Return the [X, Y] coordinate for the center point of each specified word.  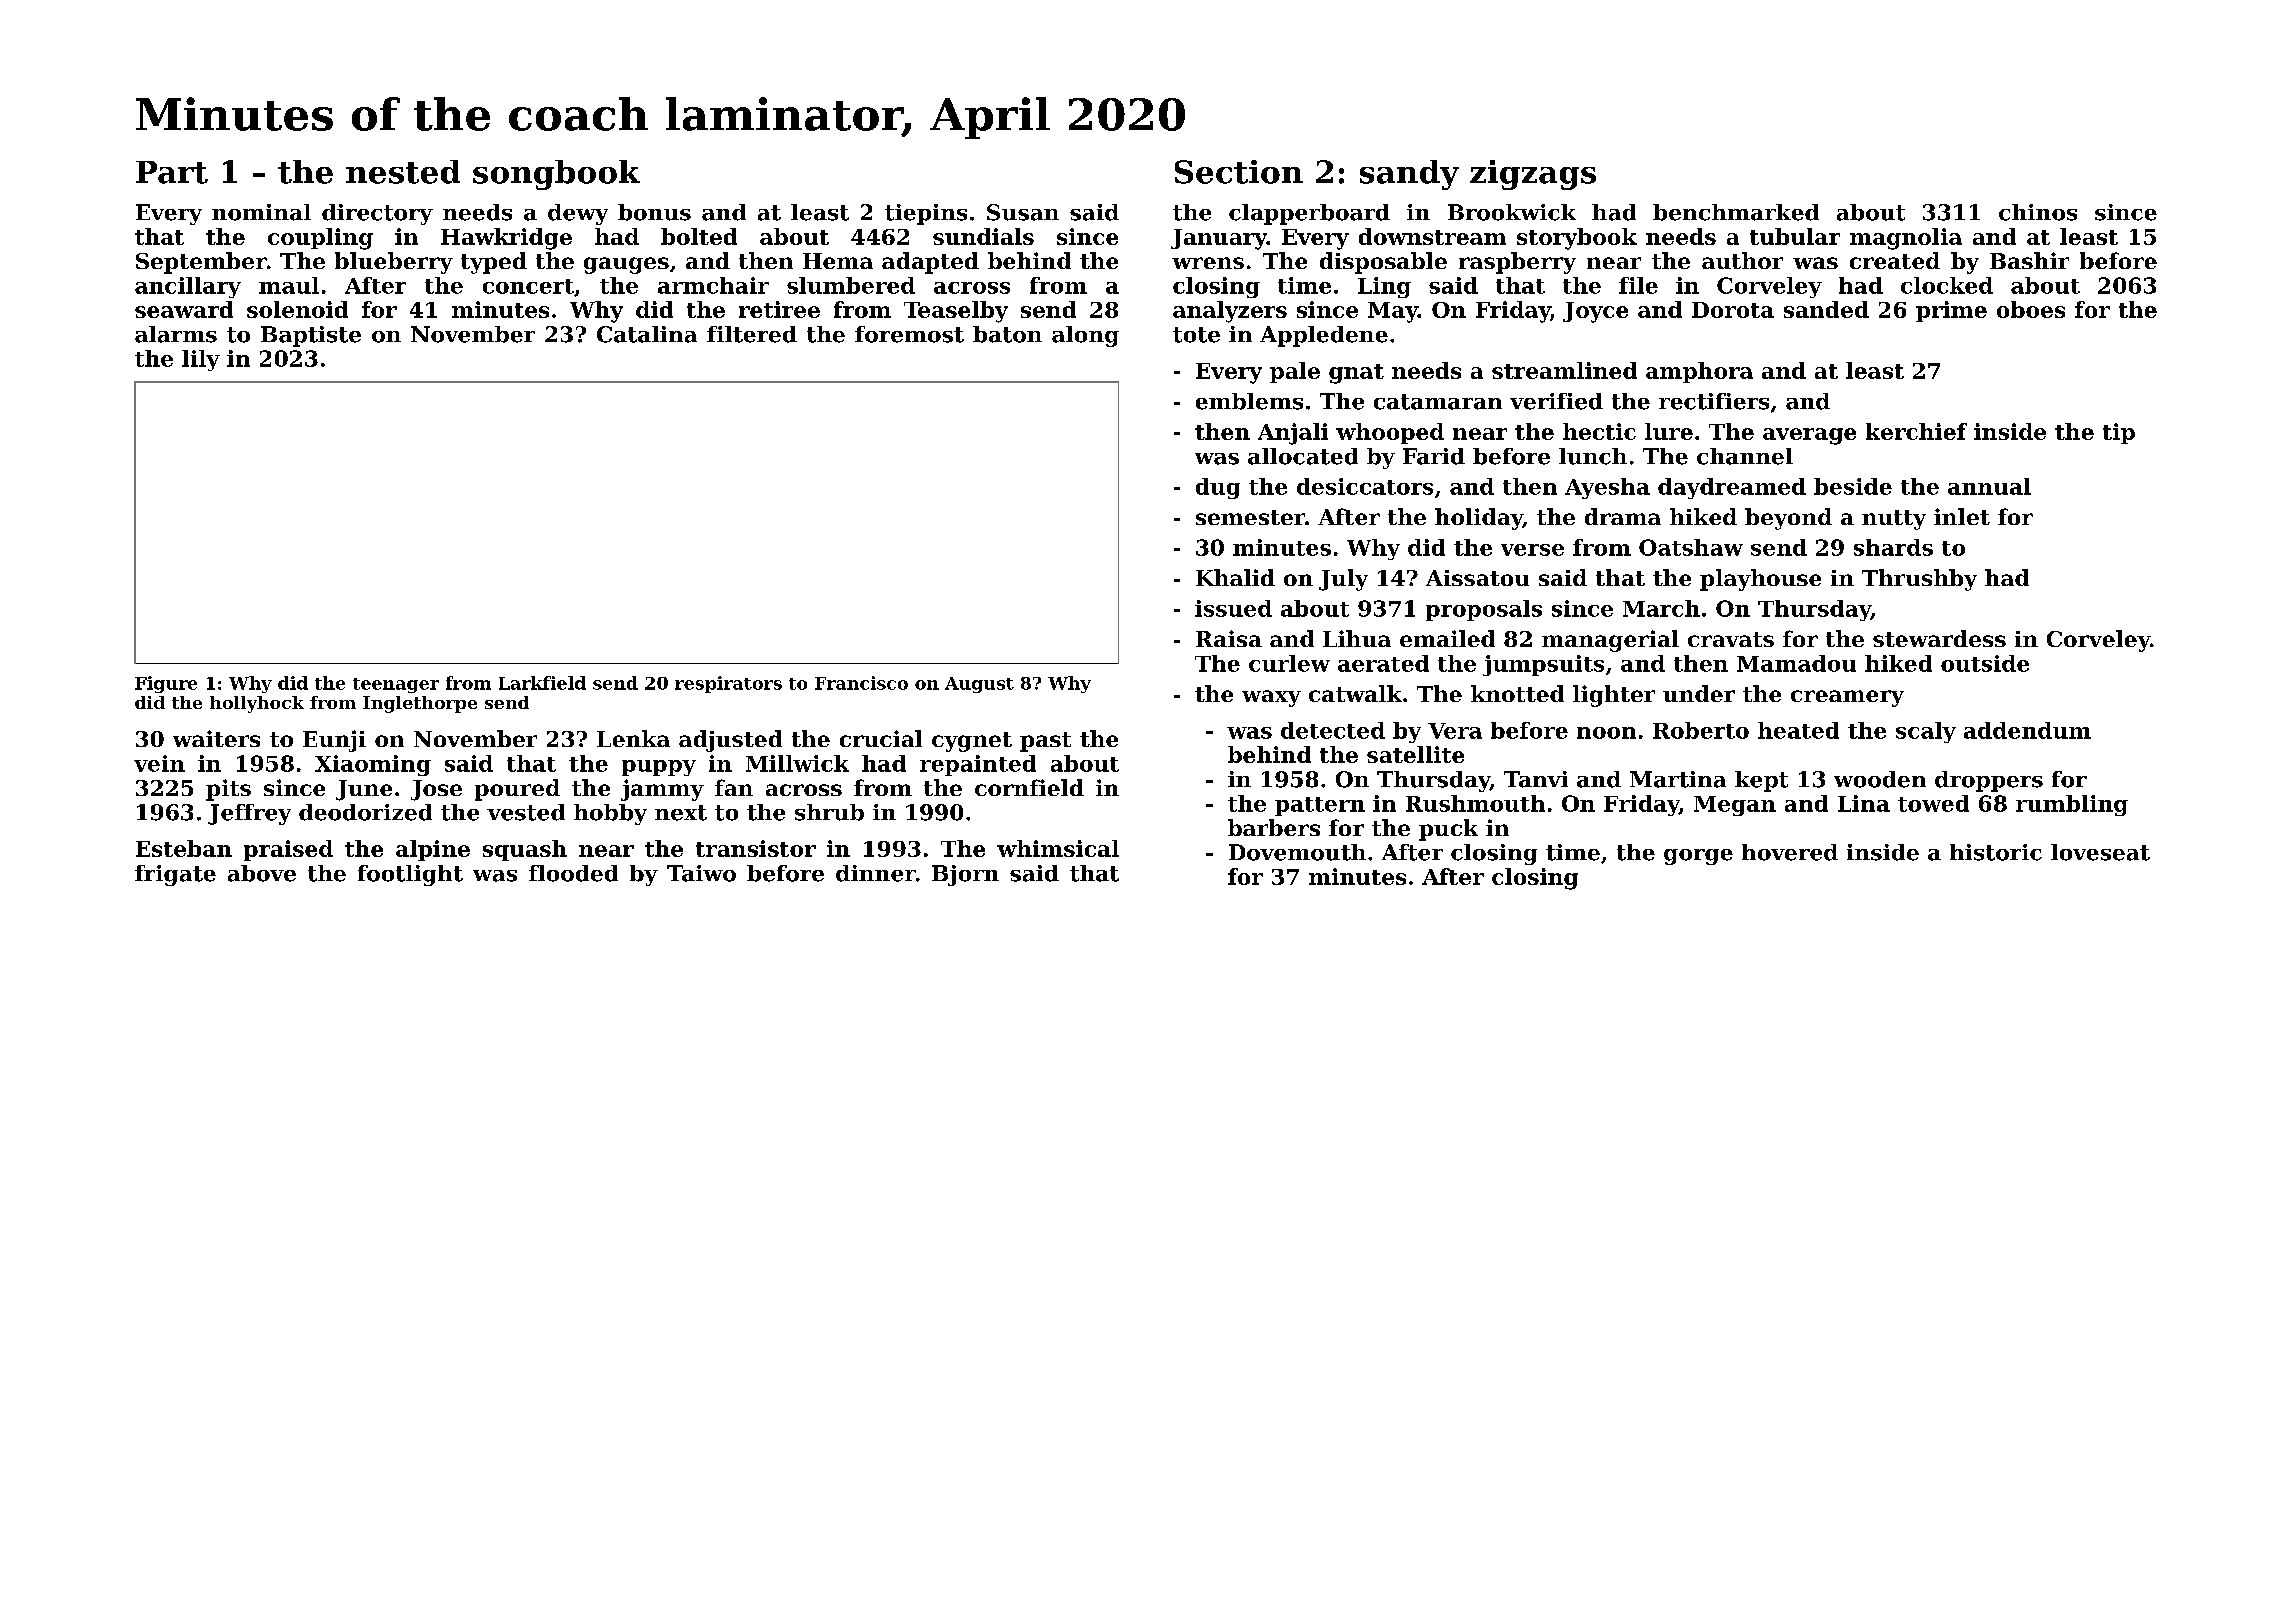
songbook [556, 175]
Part [172, 172]
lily [201, 360]
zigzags [1533, 175]
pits [228, 790]
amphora [1699, 372]
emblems [1249, 401]
